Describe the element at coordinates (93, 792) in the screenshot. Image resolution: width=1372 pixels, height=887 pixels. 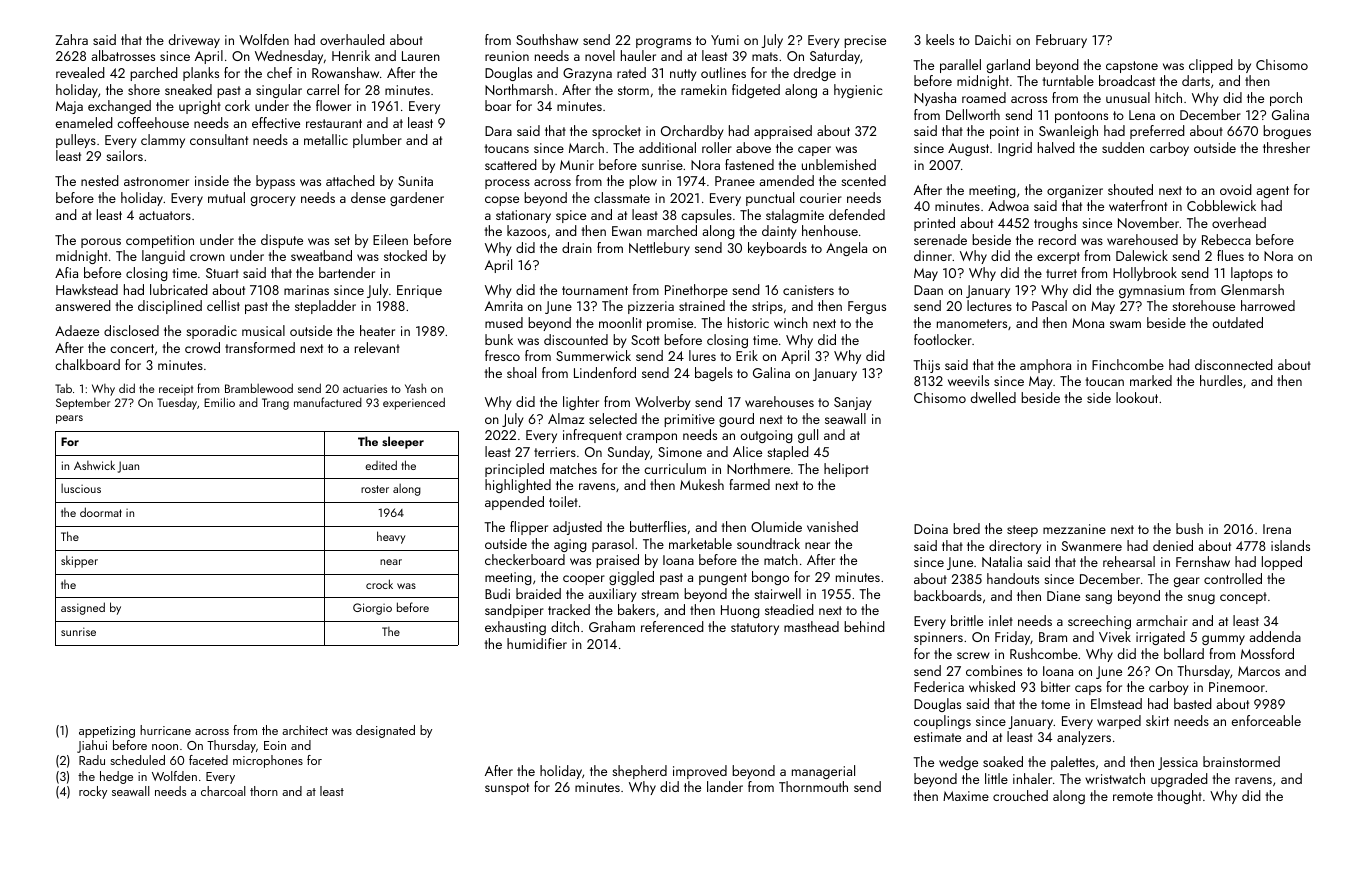
I see `rocky` at that location.
